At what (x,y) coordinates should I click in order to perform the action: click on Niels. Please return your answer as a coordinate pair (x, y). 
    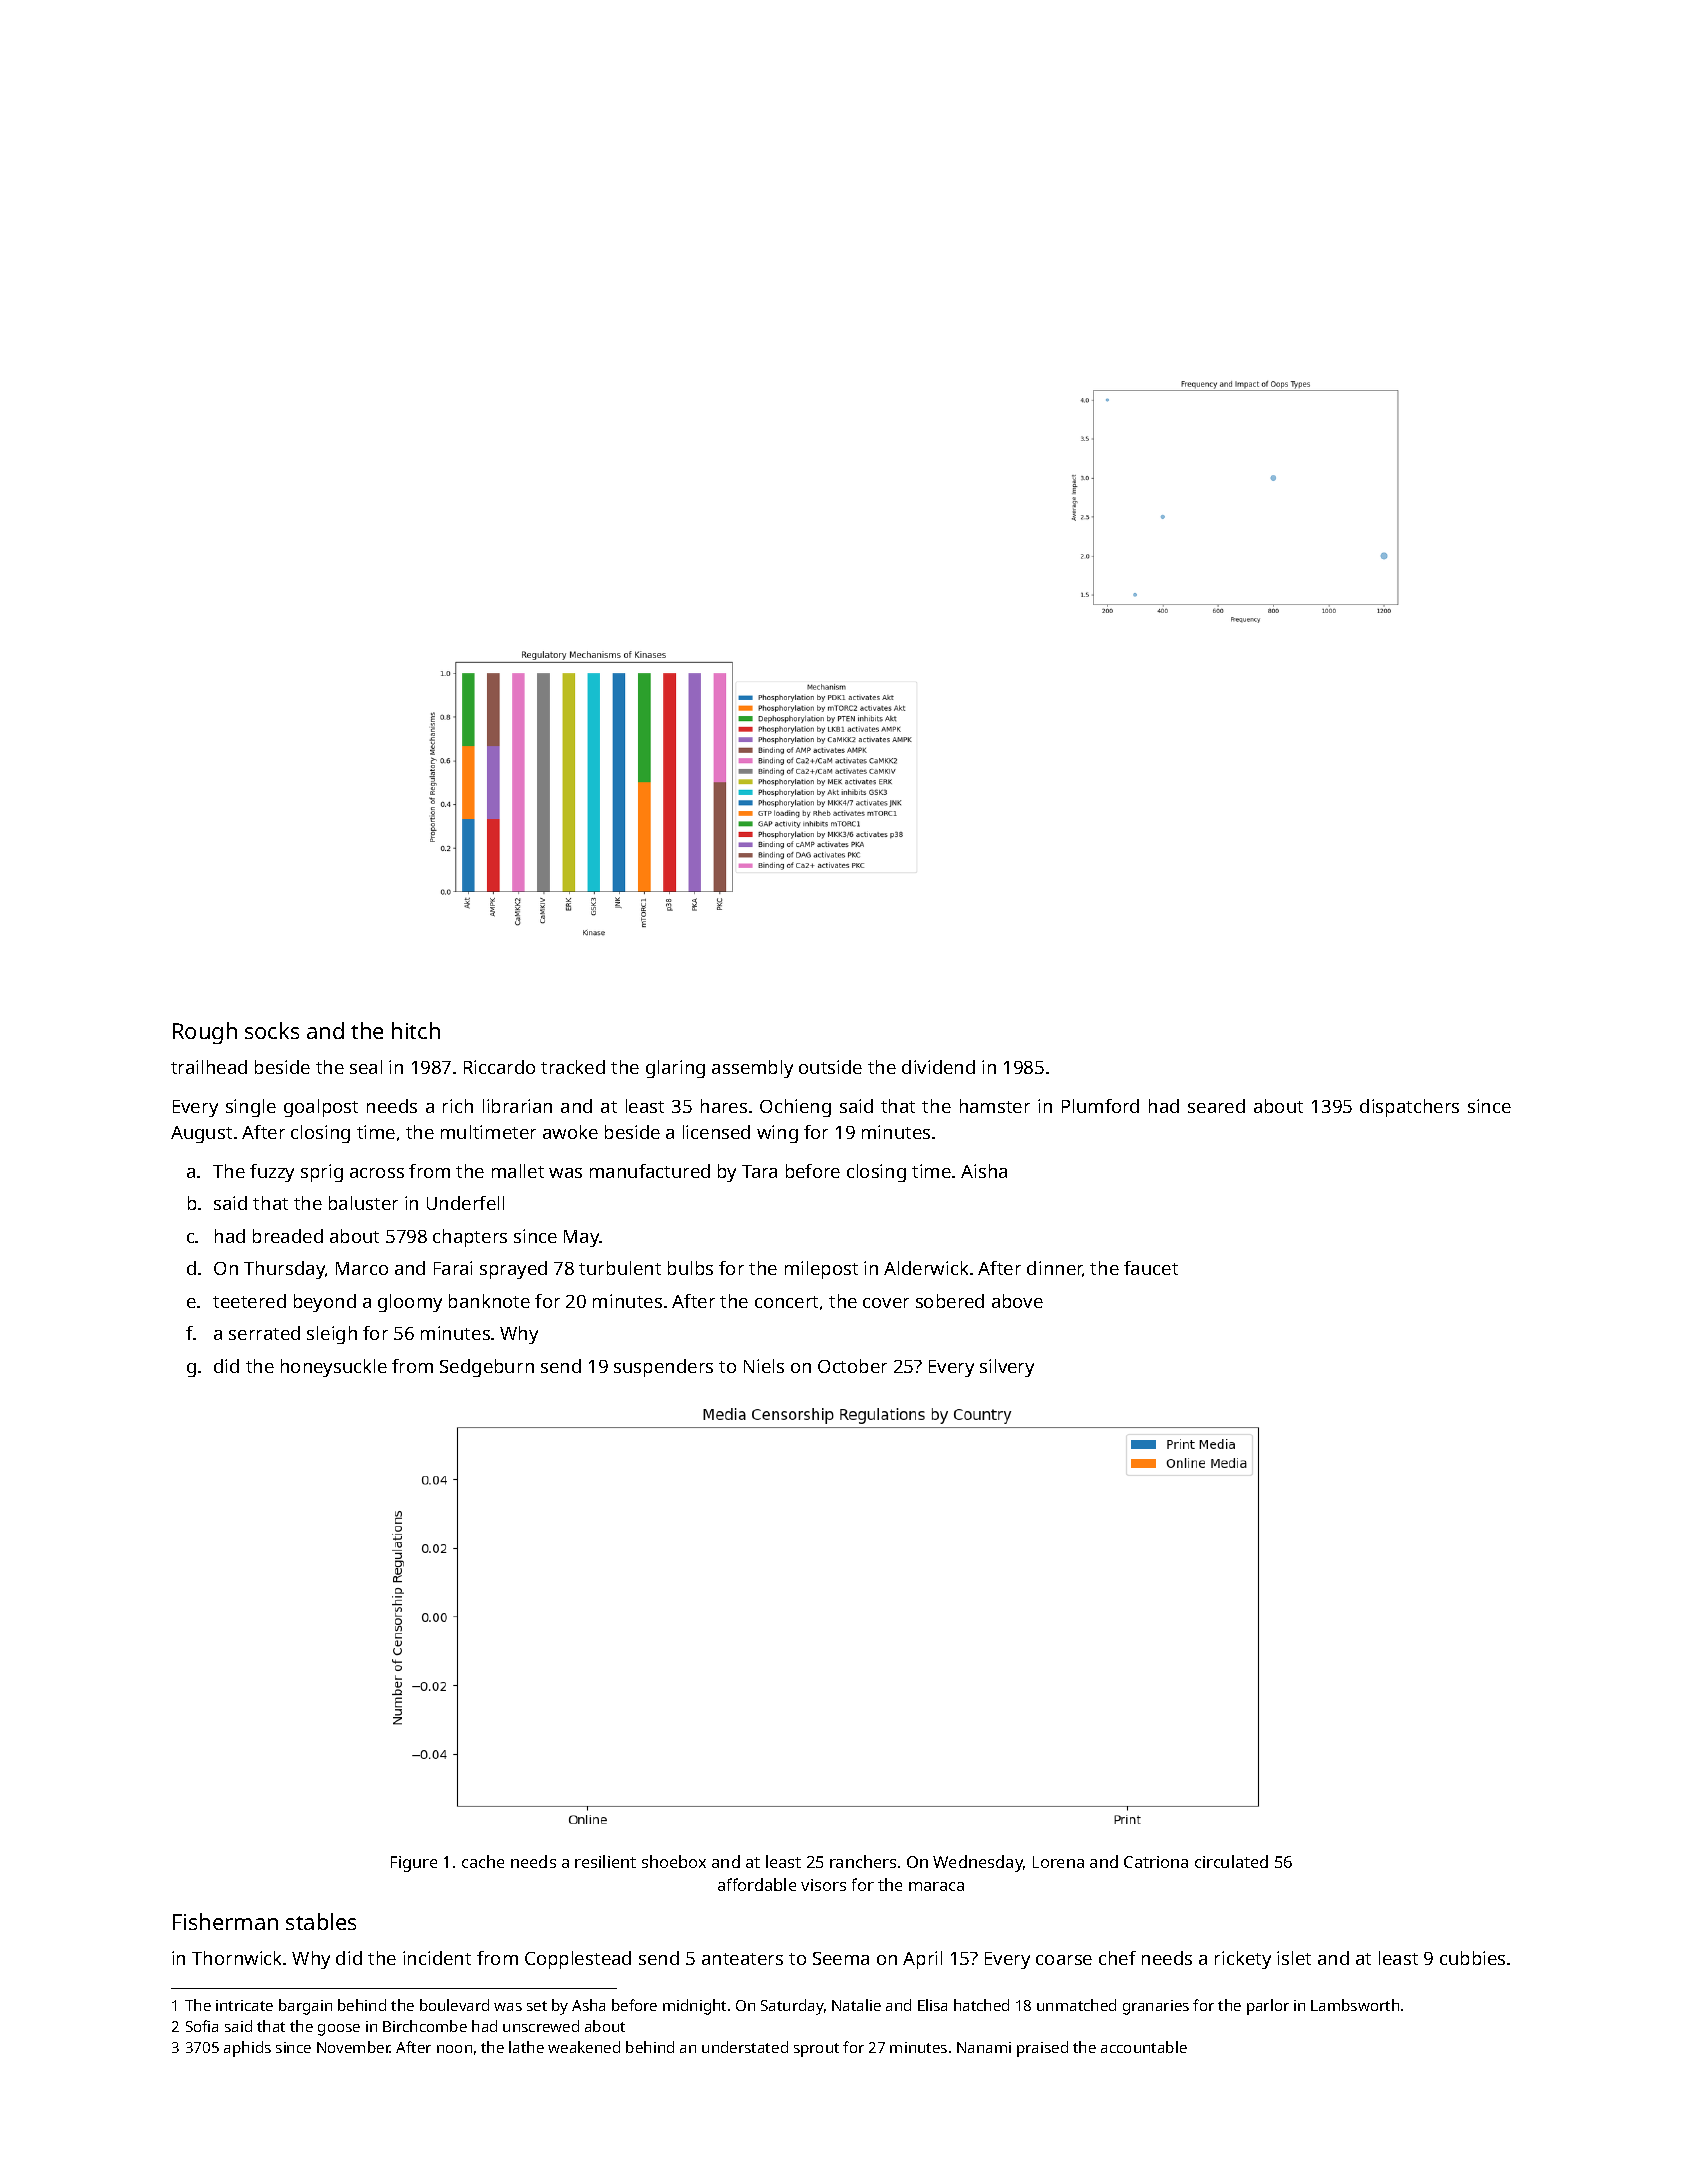
    Looking at the image, I should click on (764, 1366).
